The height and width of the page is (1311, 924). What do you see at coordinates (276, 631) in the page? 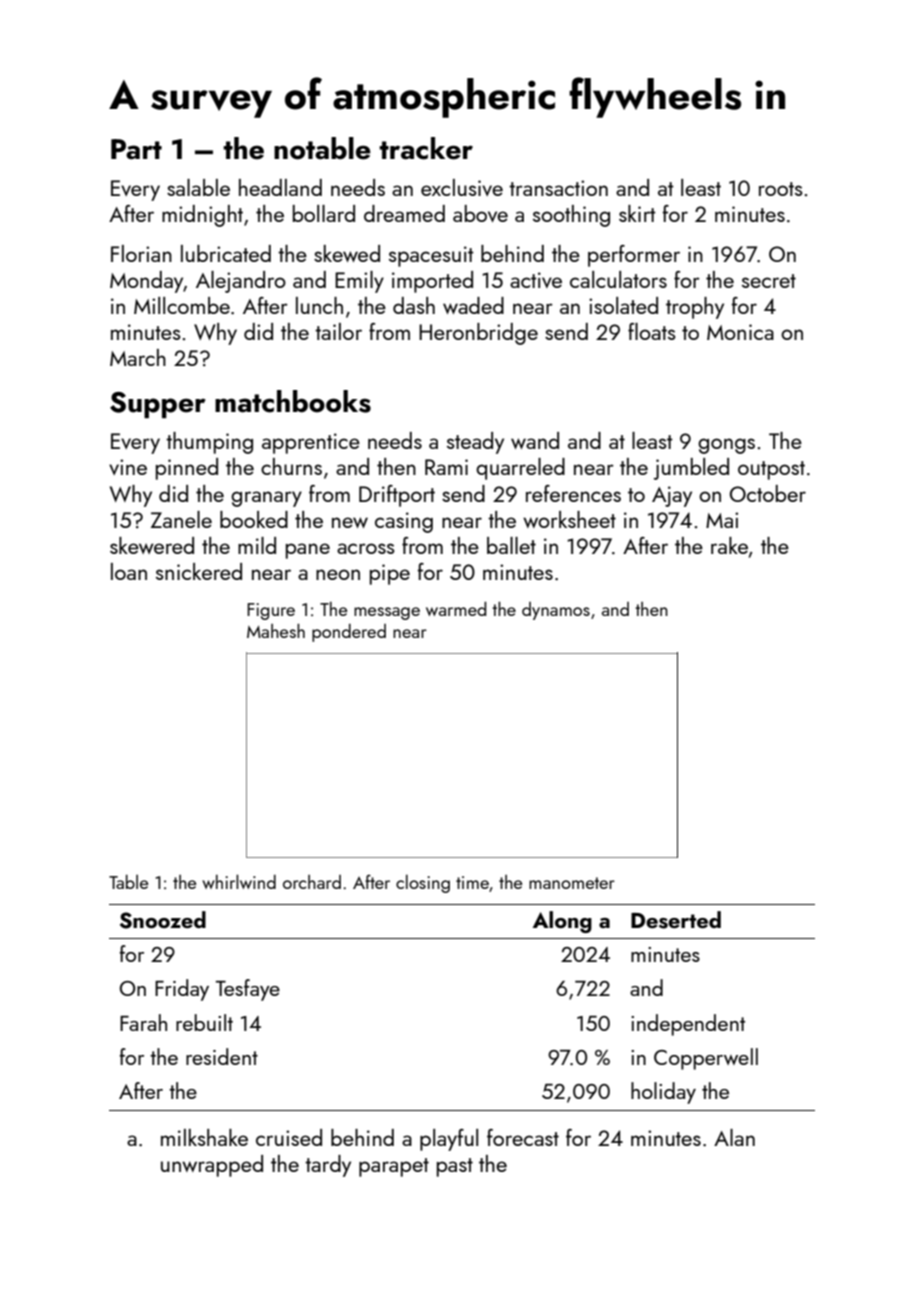
I see `Mahesh` at bounding box center [276, 631].
